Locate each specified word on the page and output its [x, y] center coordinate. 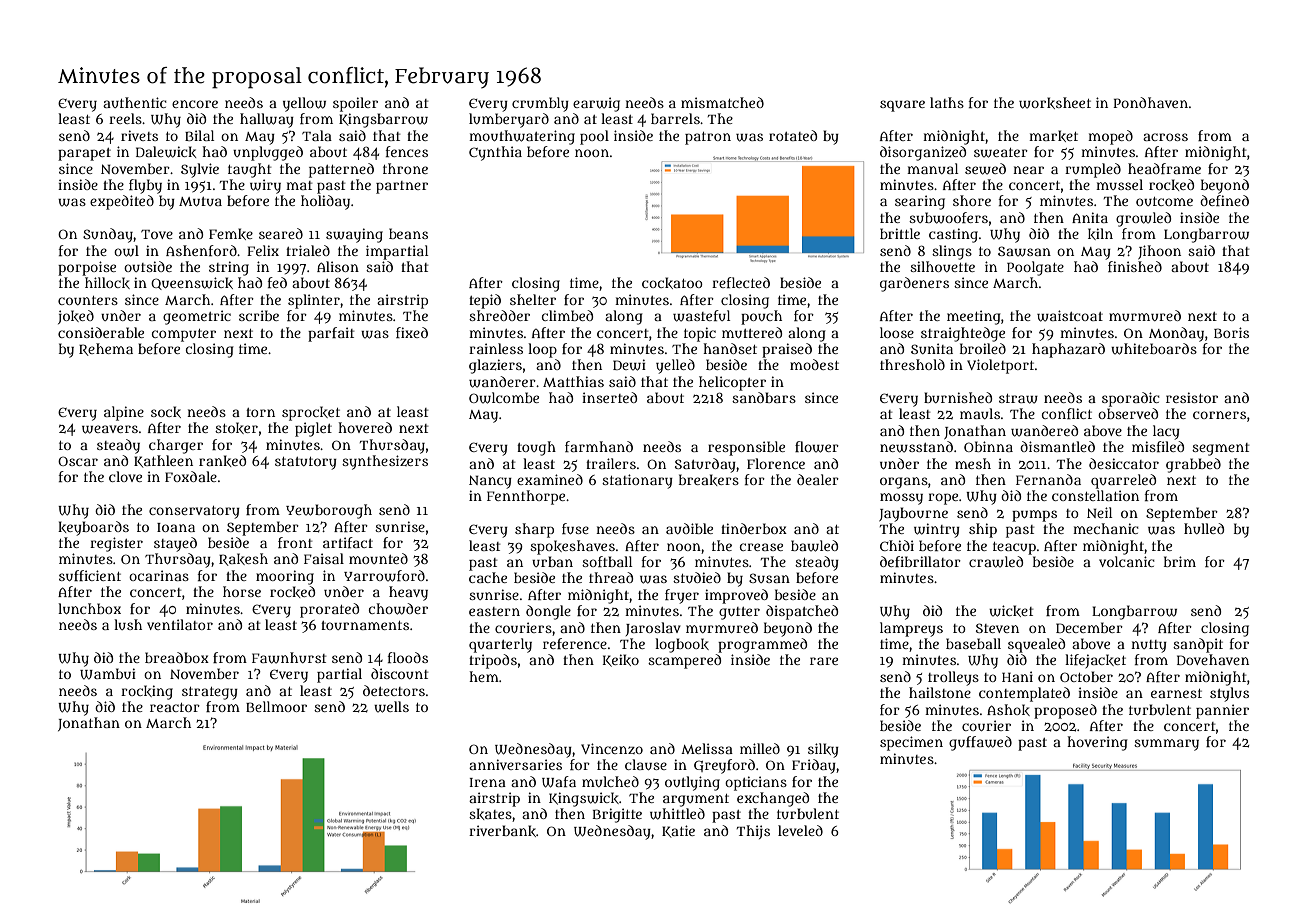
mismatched [722, 102]
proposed [1065, 711]
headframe [1164, 168]
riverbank [502, 831]
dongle [548, 612]
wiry [265, 186]
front [295, 542]
